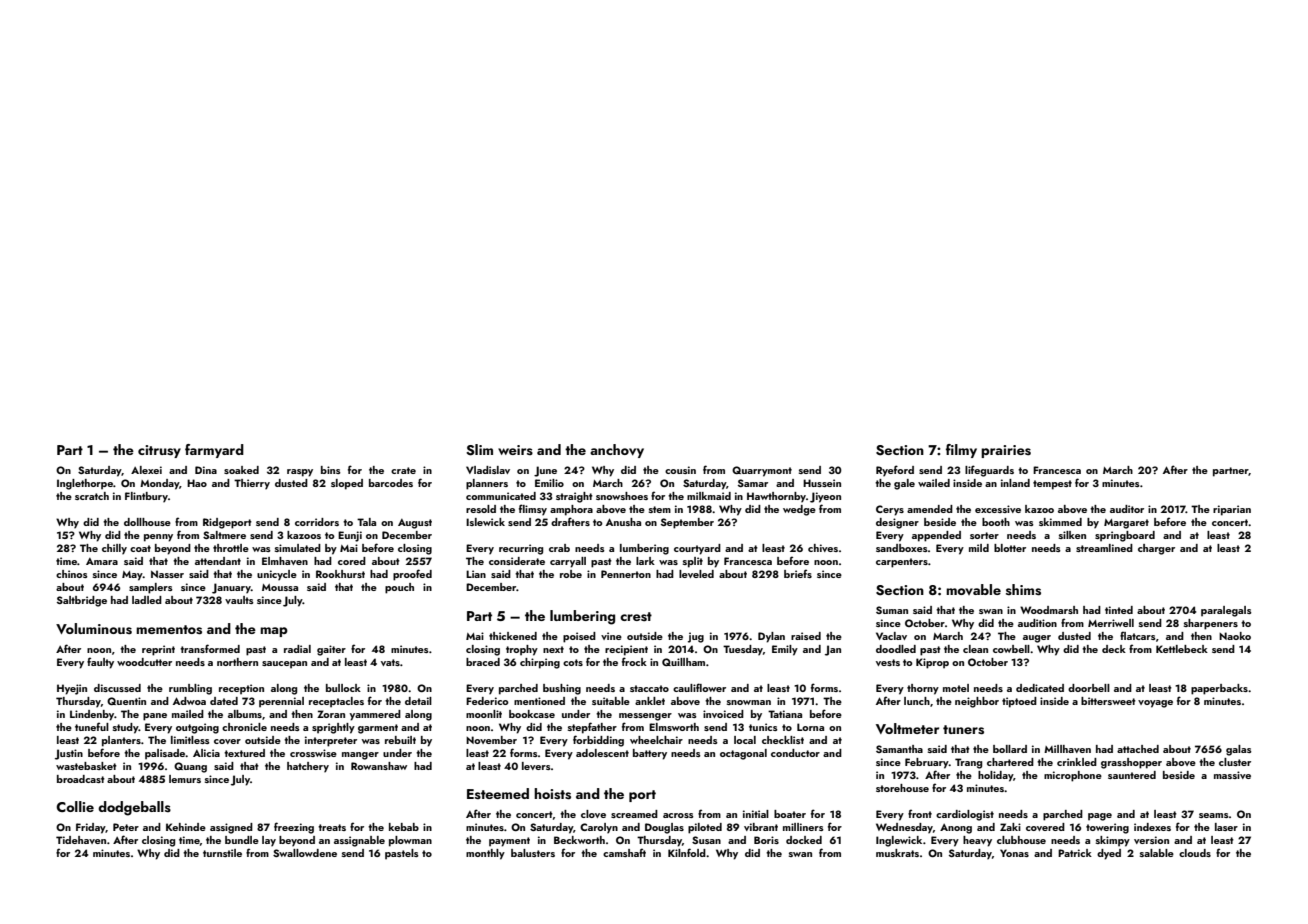 The height and width of the screenshot is (924, 1308). Describe the element at coordinates (308, 767) in the screenshot. I see `hatchery` at that location.
